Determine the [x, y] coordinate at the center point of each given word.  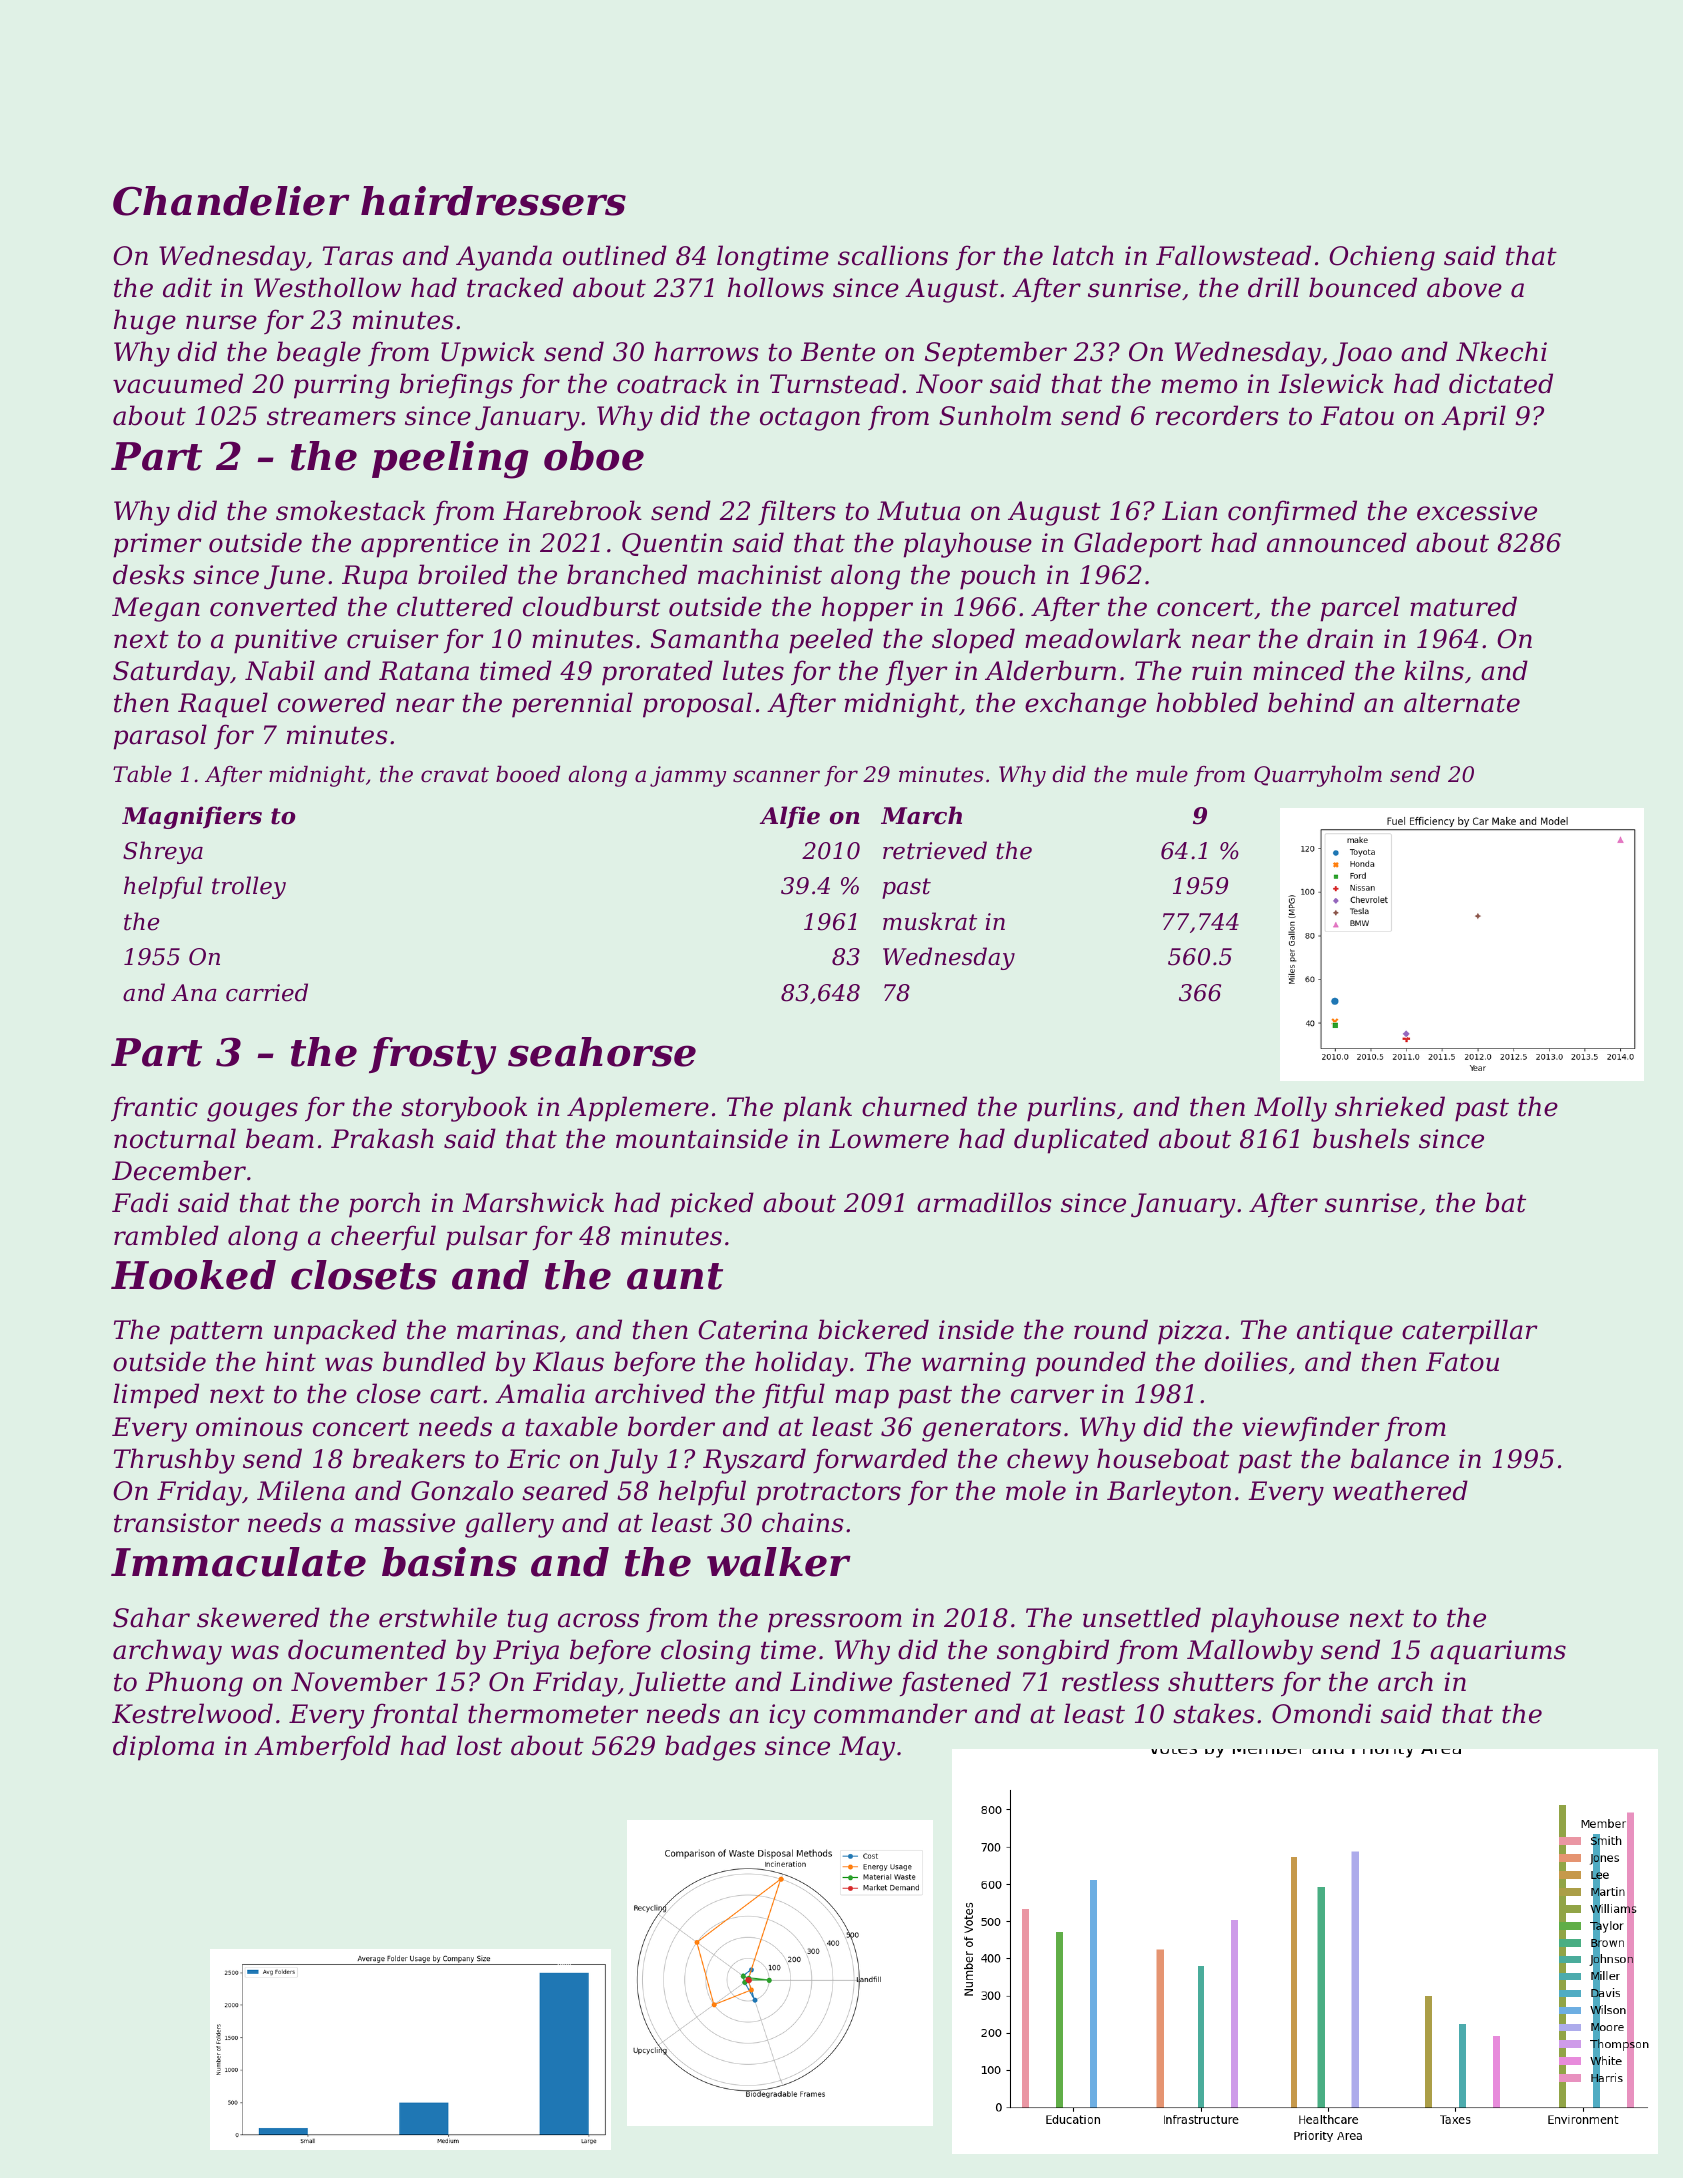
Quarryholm [1318, 776]
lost [479, 1745]
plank [817, 1109]
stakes [1213, 1713]
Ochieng [1382, 258]
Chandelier [231, 201]
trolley [249, 887]
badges [710, 1748]
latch [1083, 255]
